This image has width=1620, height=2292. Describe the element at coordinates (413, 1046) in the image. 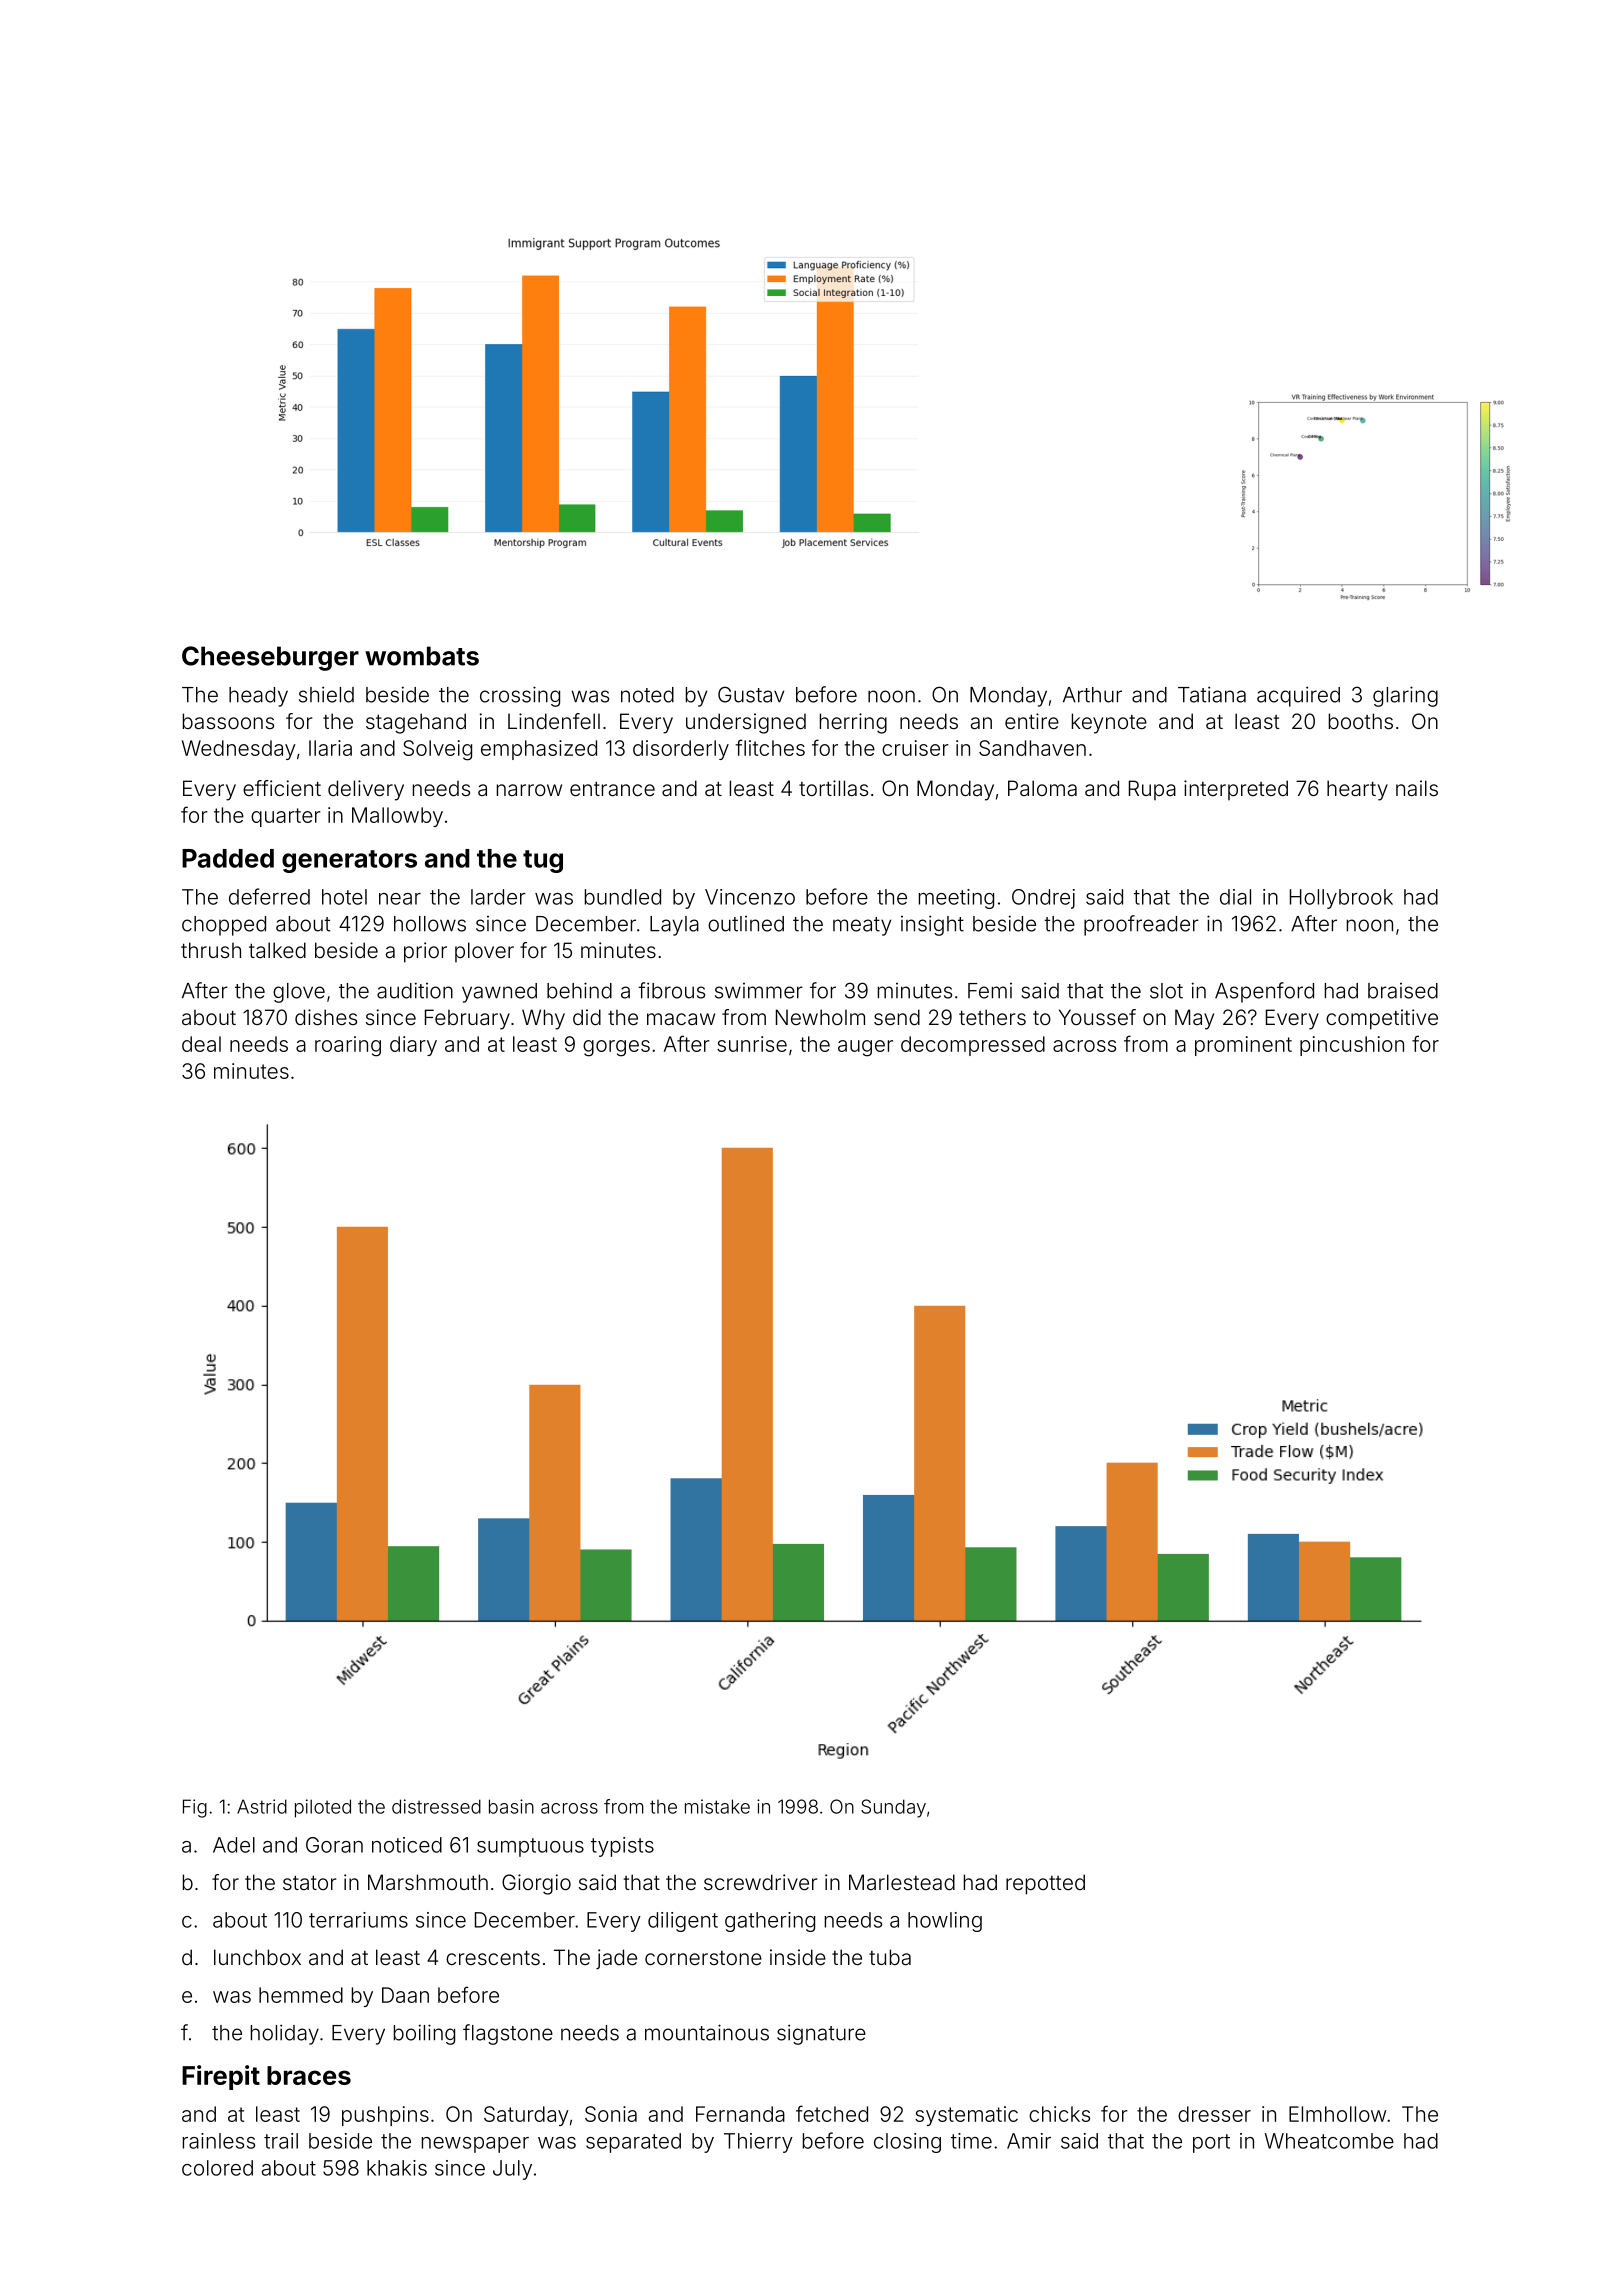

I see `diary` at that location.
